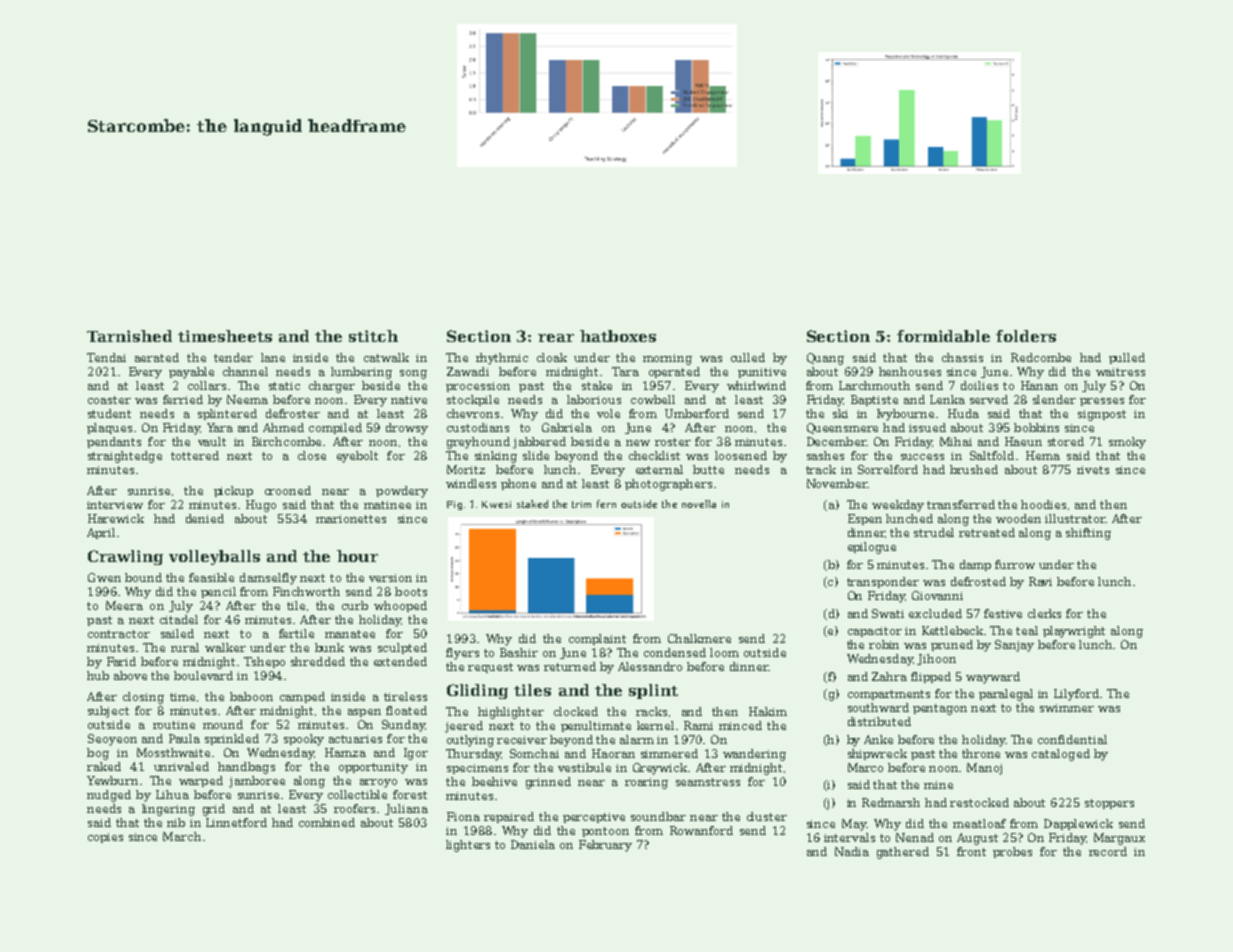 This page has width=1233, height=952. I want to click on handbags, so click(246, 768).
